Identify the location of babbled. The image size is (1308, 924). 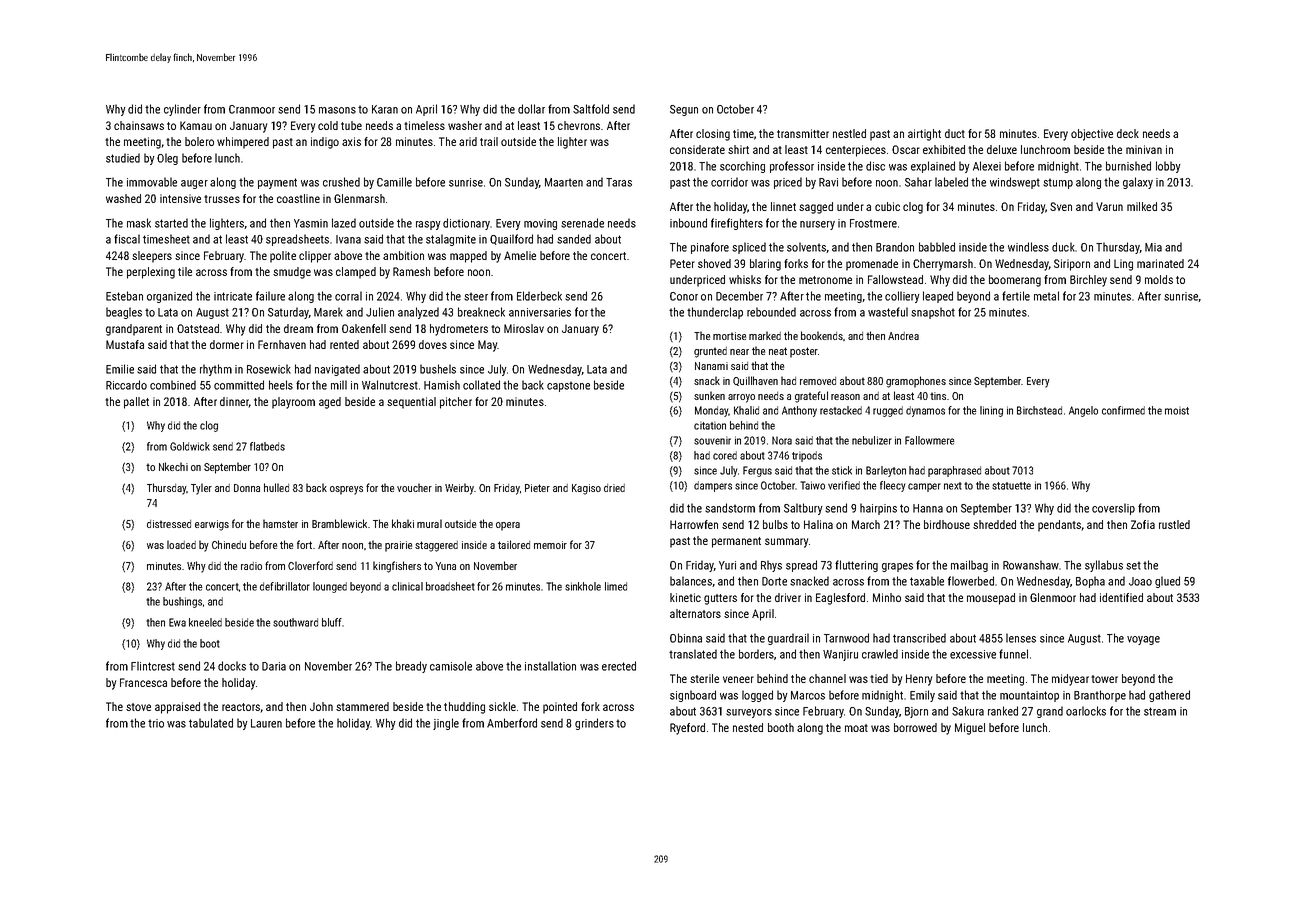
(937, 247).
